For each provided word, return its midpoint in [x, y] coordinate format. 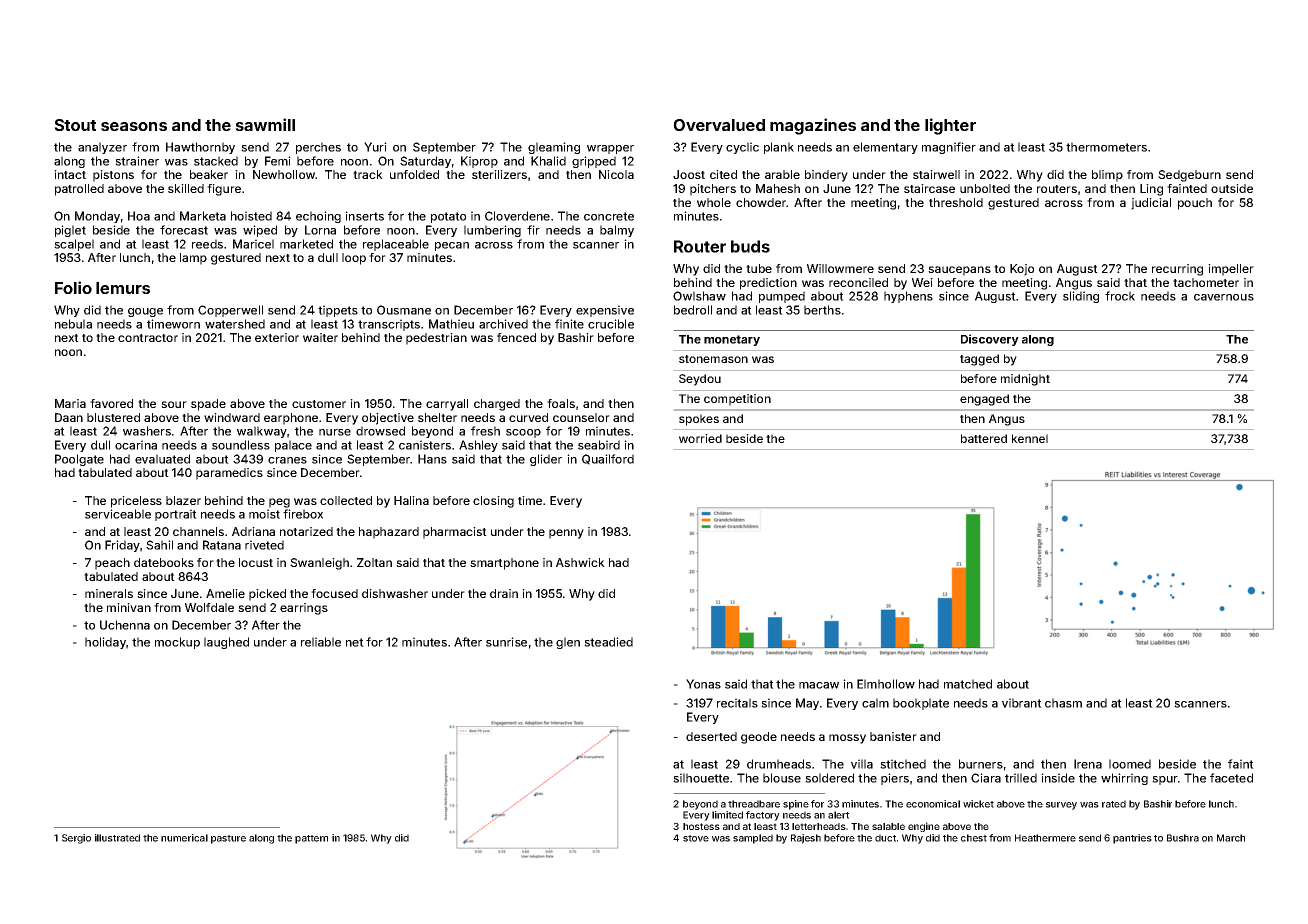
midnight [1025, 380]
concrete [609, 216]
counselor [581, 417]
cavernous [1224, 297]
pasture [228, 839]
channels [198, 531]
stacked [216, 161]
